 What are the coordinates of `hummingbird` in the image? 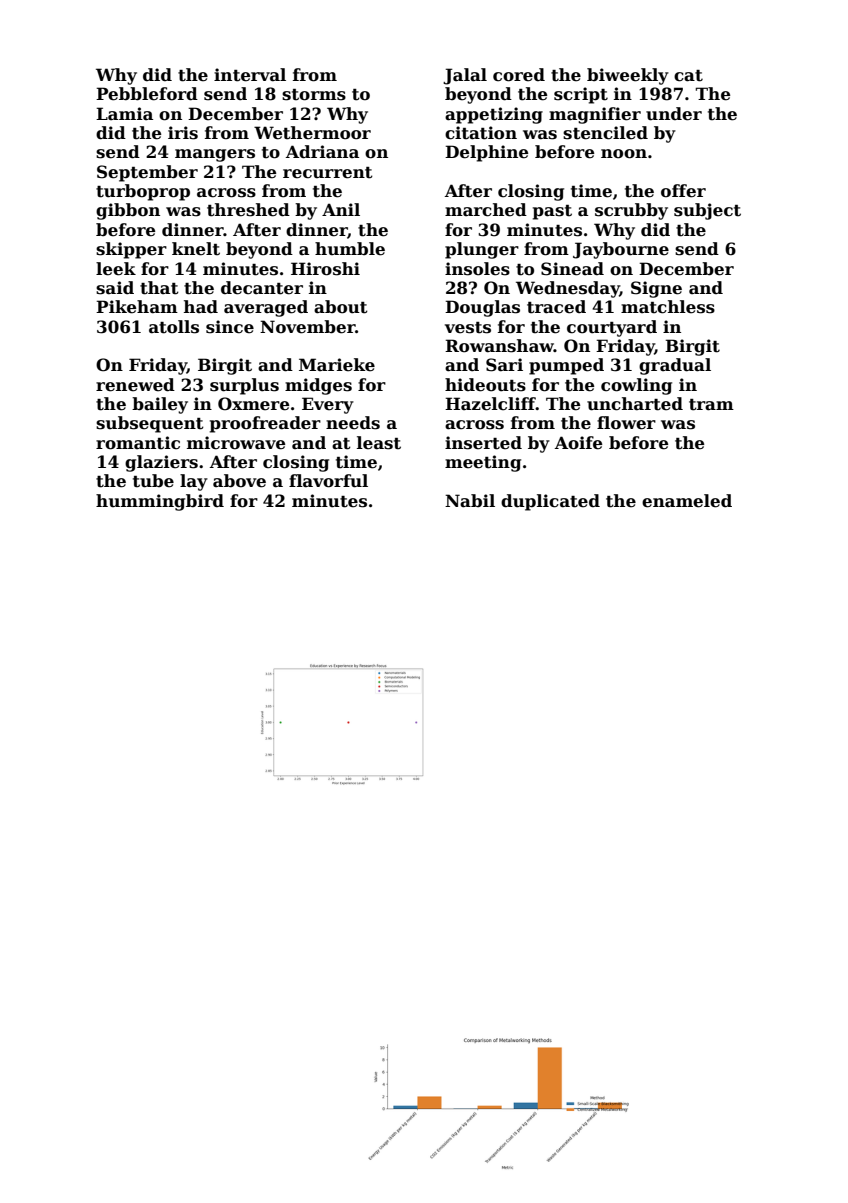 It's located at (160, 502).
